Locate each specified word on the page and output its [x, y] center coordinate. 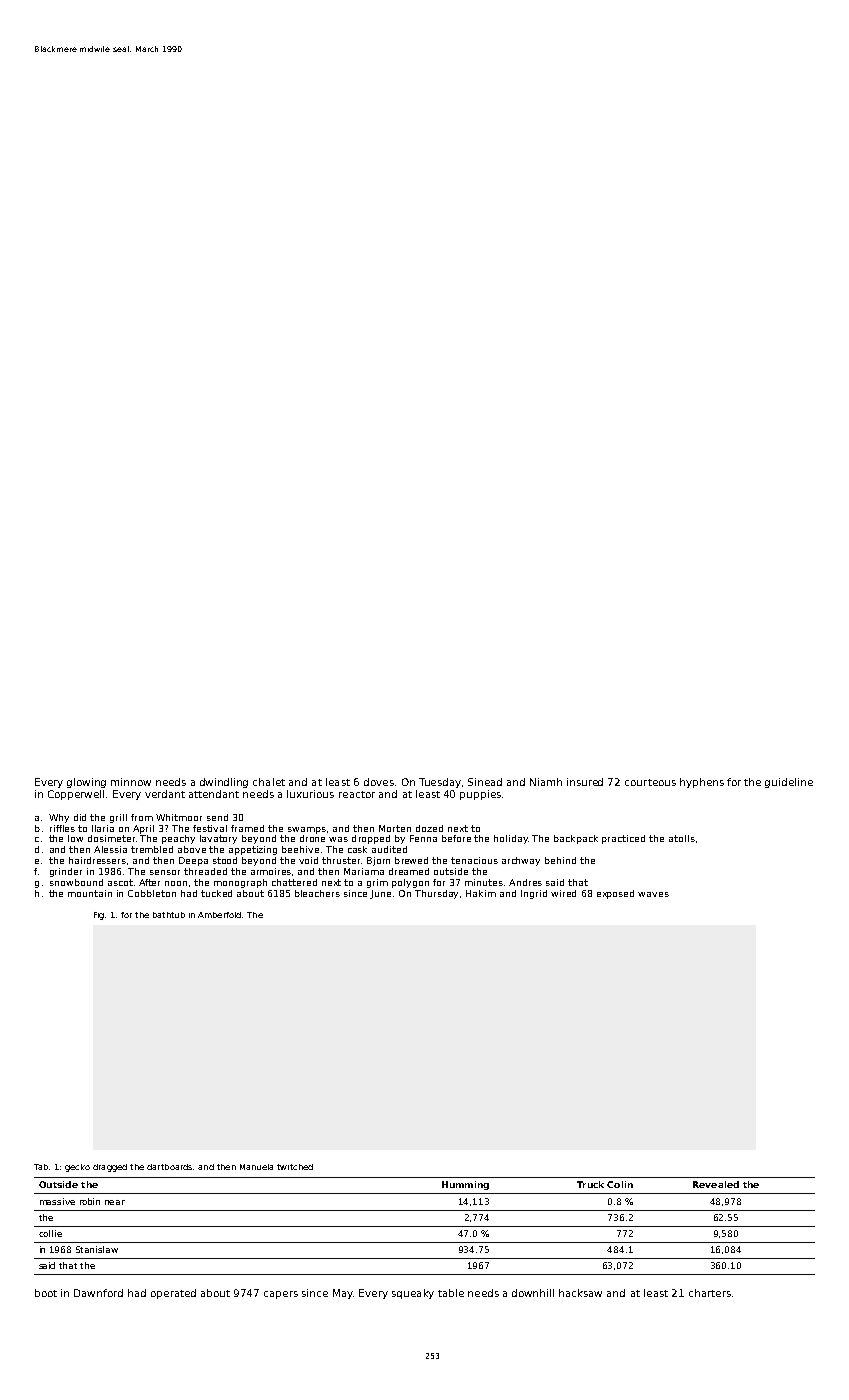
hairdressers [97, 860]
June [380, 894]
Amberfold [219, 915]
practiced [623, 839]
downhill [533, 1293]
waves [653, 894]
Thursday [436, 894]
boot [46, 1293]
